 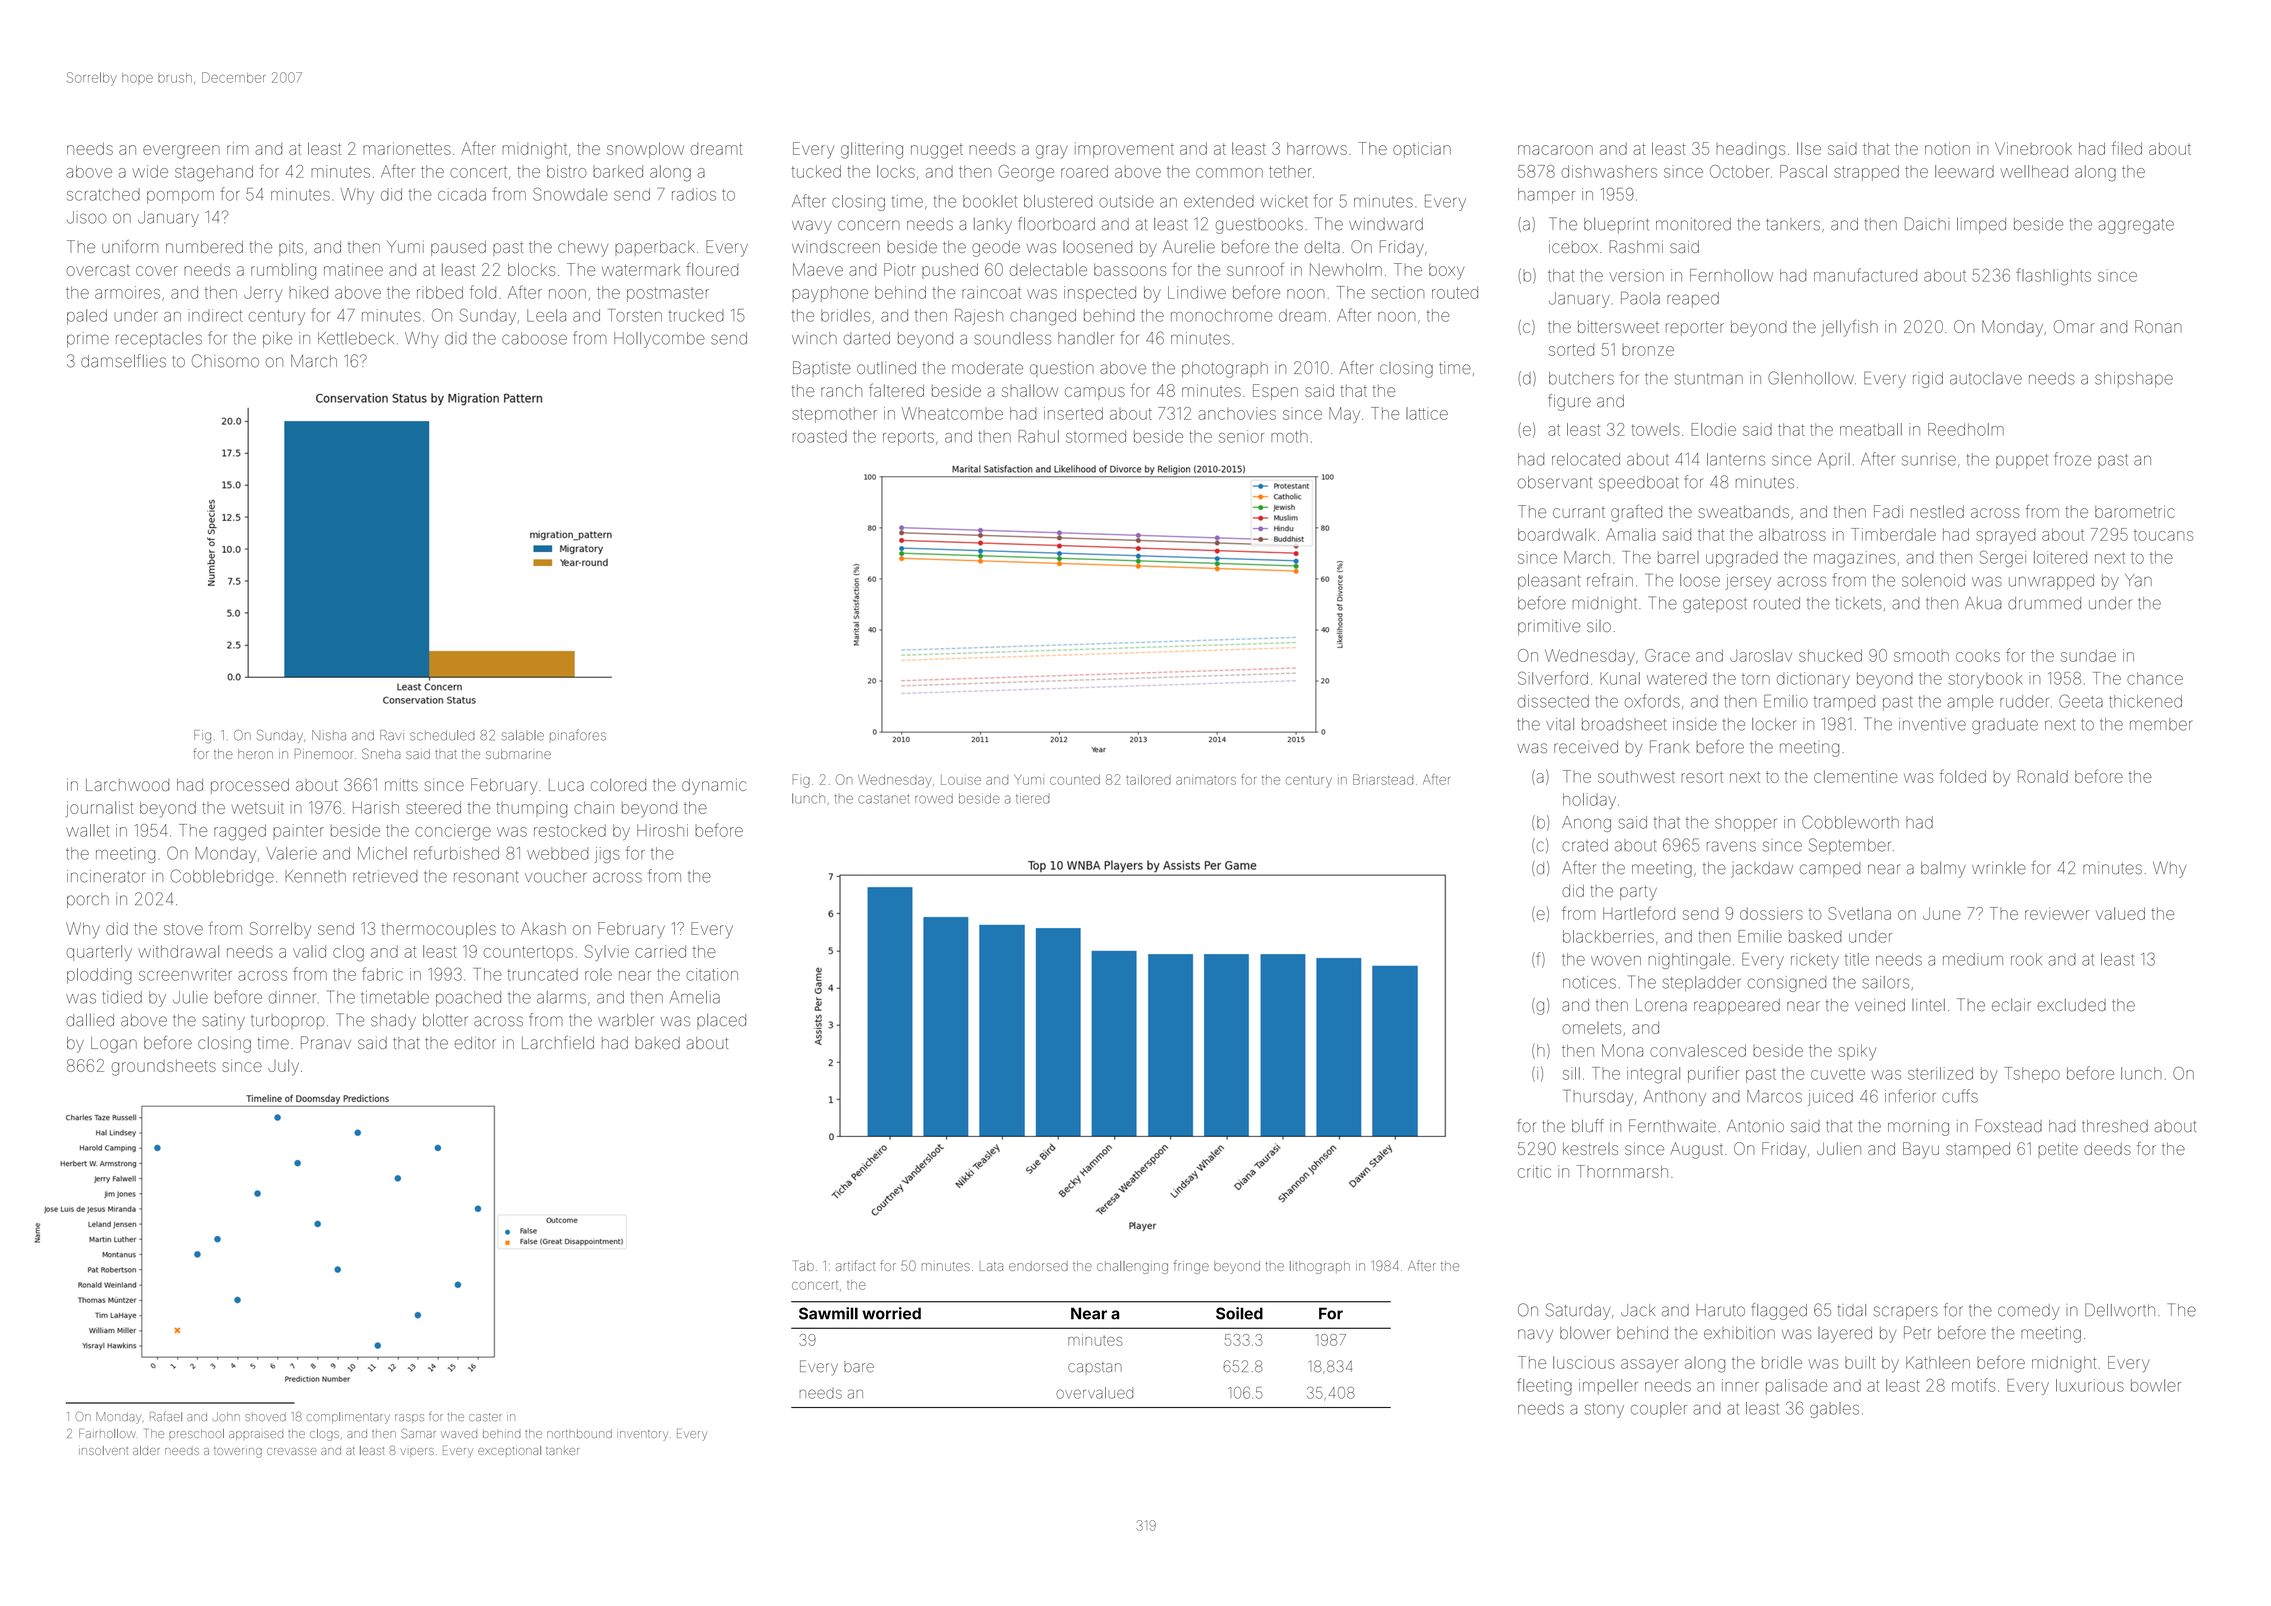 What do you see at coordinates (214, 173) in the document?
I see `stagehand` at bounding box center [214, 173].
